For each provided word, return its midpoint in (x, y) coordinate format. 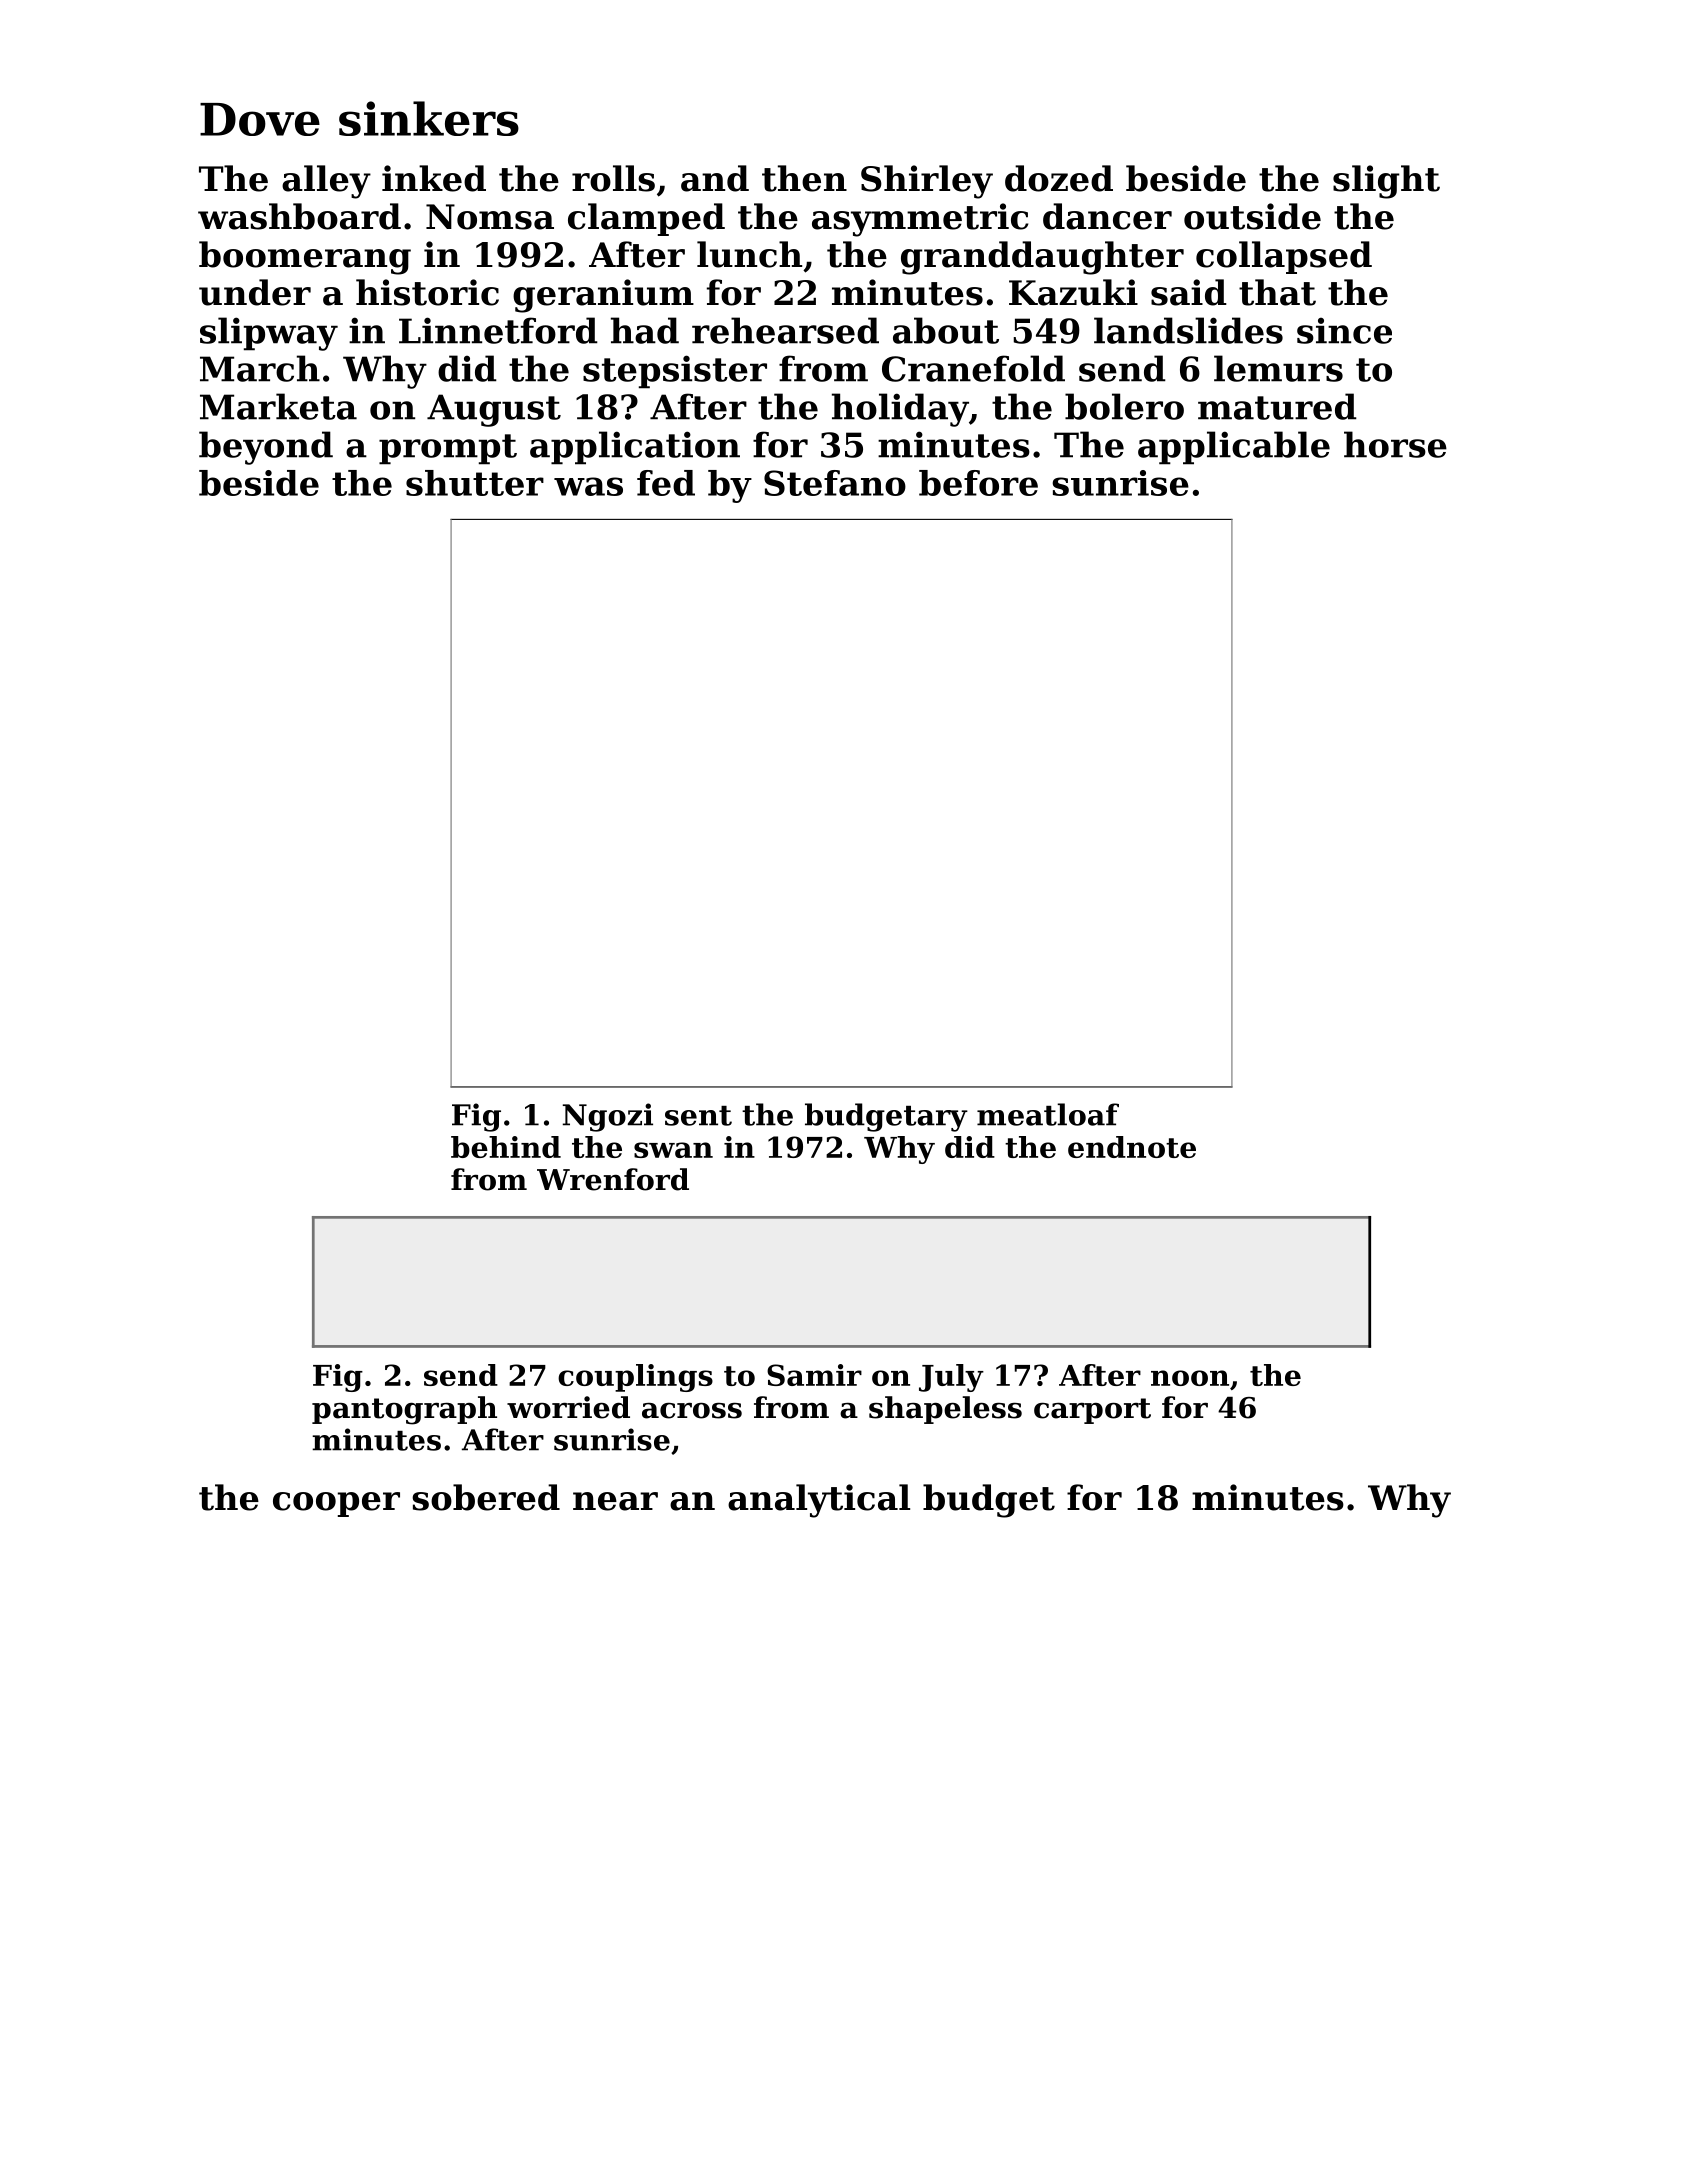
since (1344, 331)
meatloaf (1048, 1114)
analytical (819, 1501)
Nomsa (490, 217)
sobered (486, 1497)
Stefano (835, 483)
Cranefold (973, 368)
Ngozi (608, 1117)
